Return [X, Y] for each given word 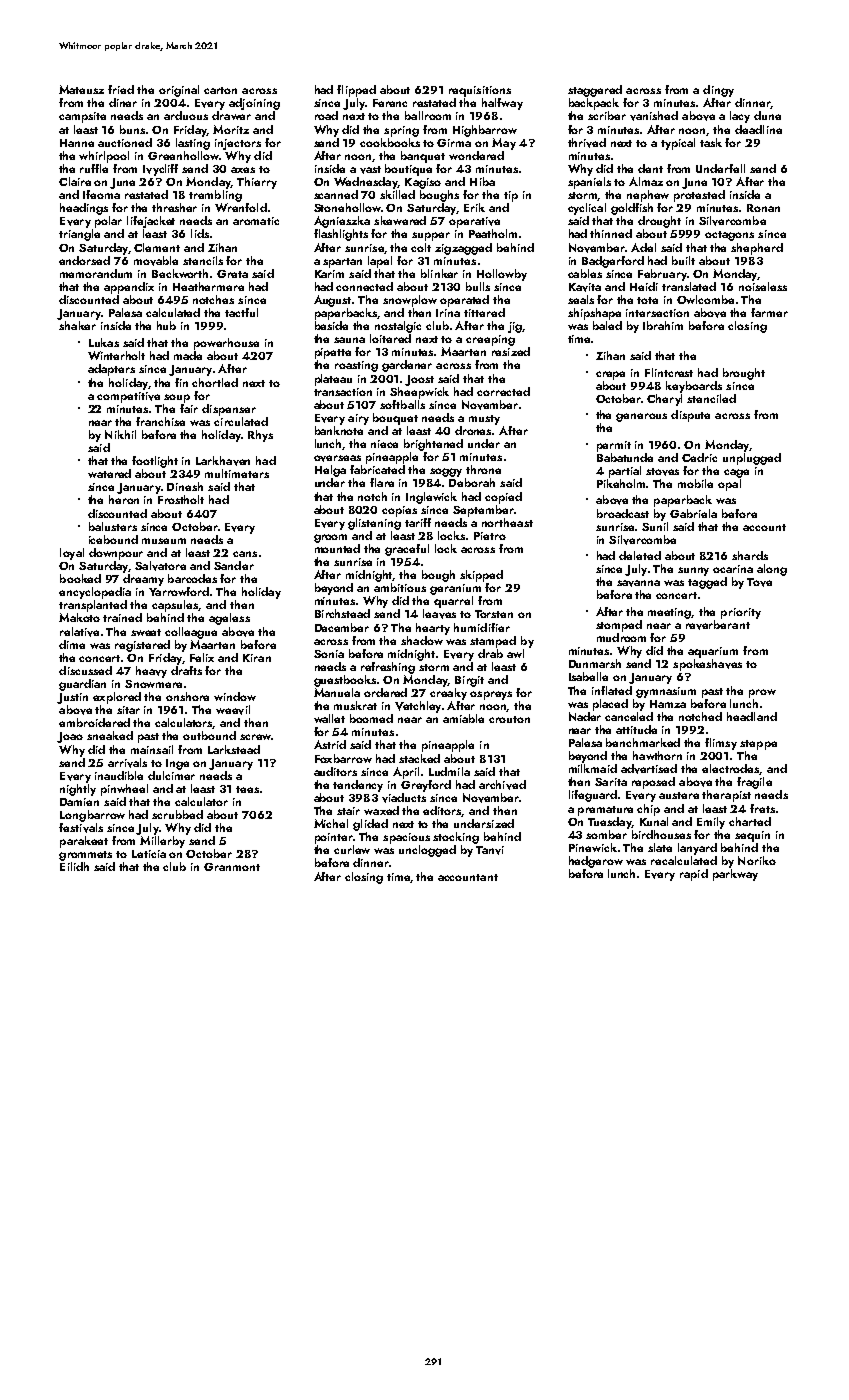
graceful [407, 550]
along [772, 570]
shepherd [757, 249]
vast [370, 170]
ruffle [94, 168]
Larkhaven [223, 461]
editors [442, 811]
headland [752, 716]
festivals [81, 828]
